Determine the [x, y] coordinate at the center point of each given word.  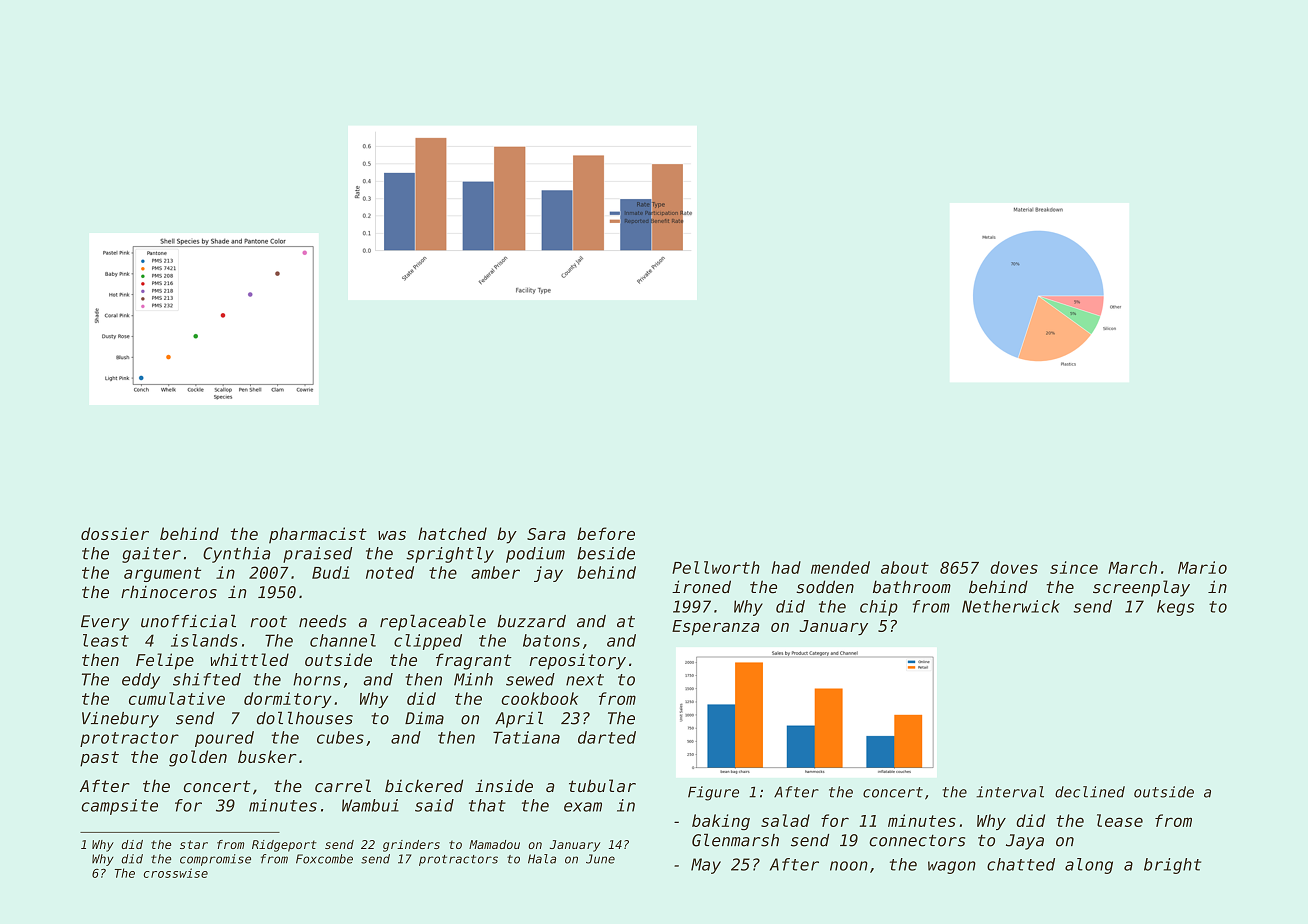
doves [1014, 567]
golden [198, 758]
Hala [542, 859]
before [606, 533]
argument [162, 574]
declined [1090, 792]
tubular [602, 786]
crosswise [176, 873]
